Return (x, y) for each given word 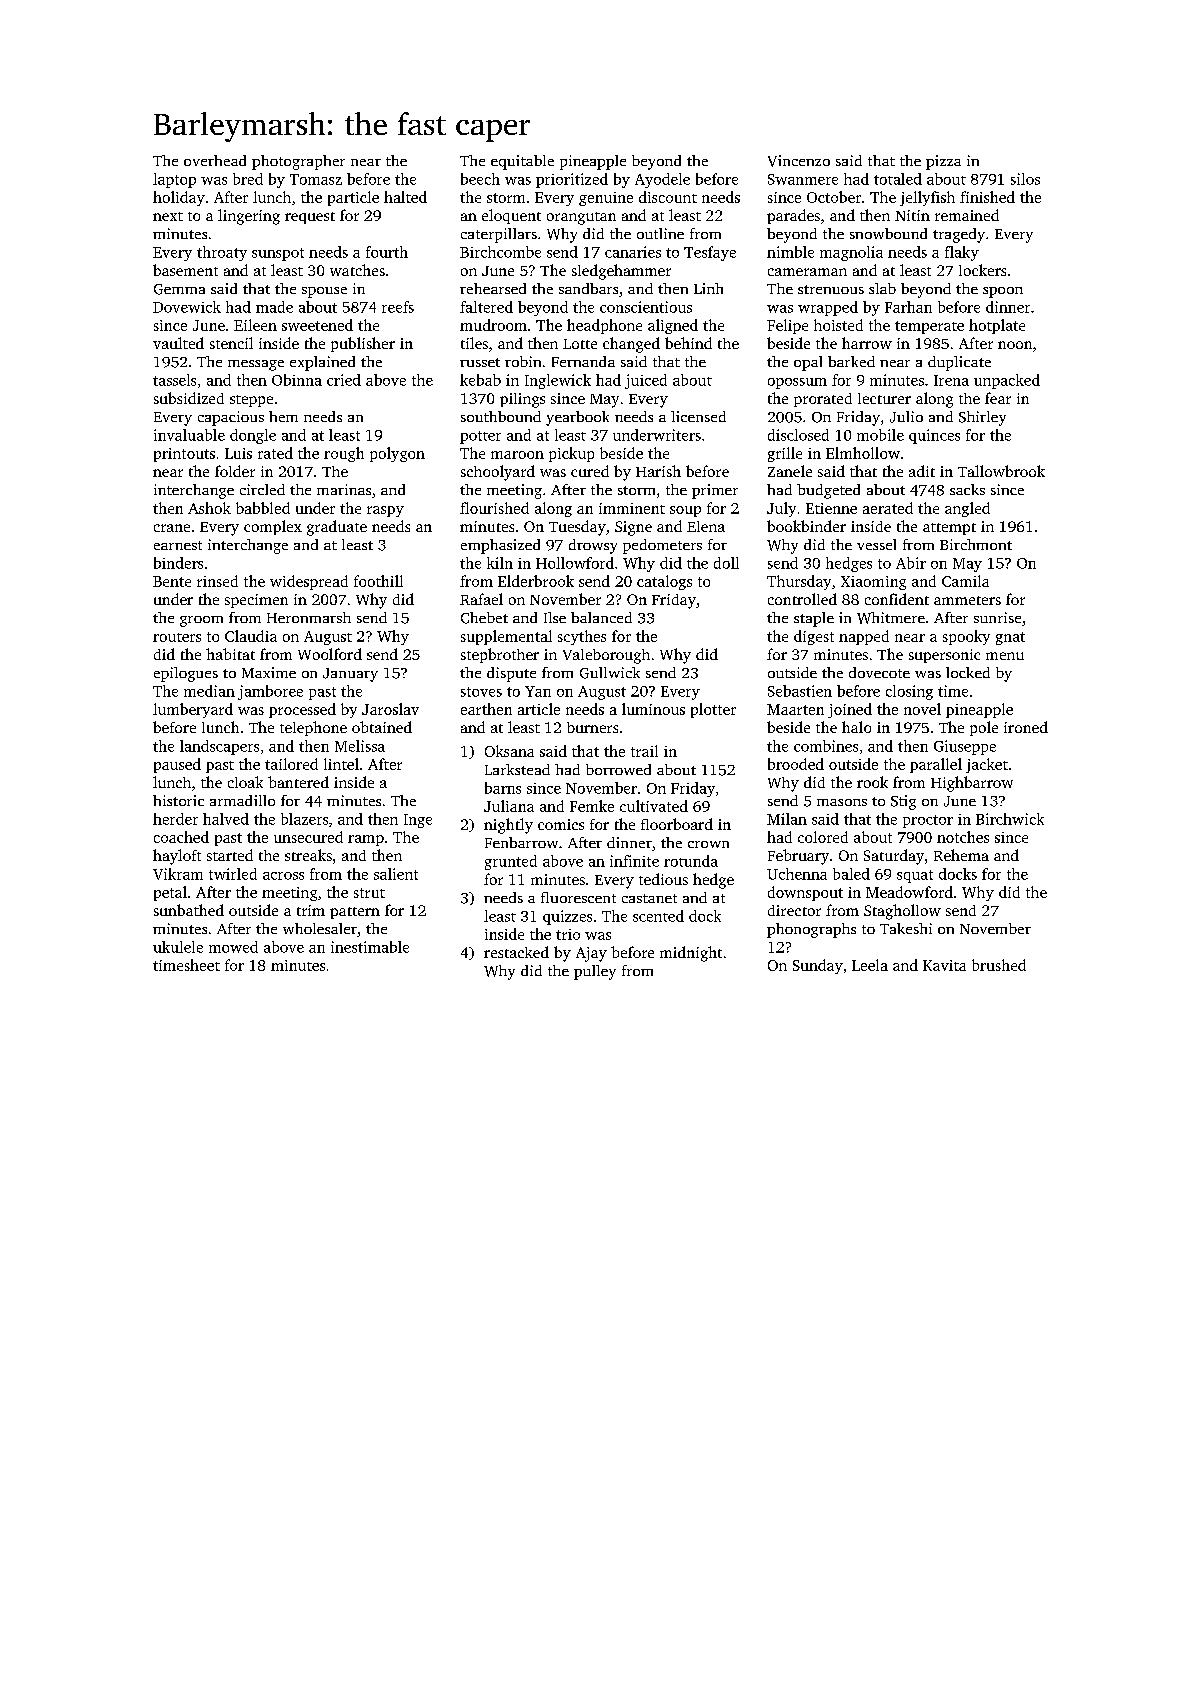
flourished (494, 508)
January (350, 675)
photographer (298, 162)
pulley (595, 972)
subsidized (189, 398)
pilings (522, 400)
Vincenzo (799, 161)
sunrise (997, 617)
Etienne (831, 508)
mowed (233, 947)
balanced (601, 617)
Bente (172, 581)
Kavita (944, 965)
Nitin (912, 215)
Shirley (982, 418)
